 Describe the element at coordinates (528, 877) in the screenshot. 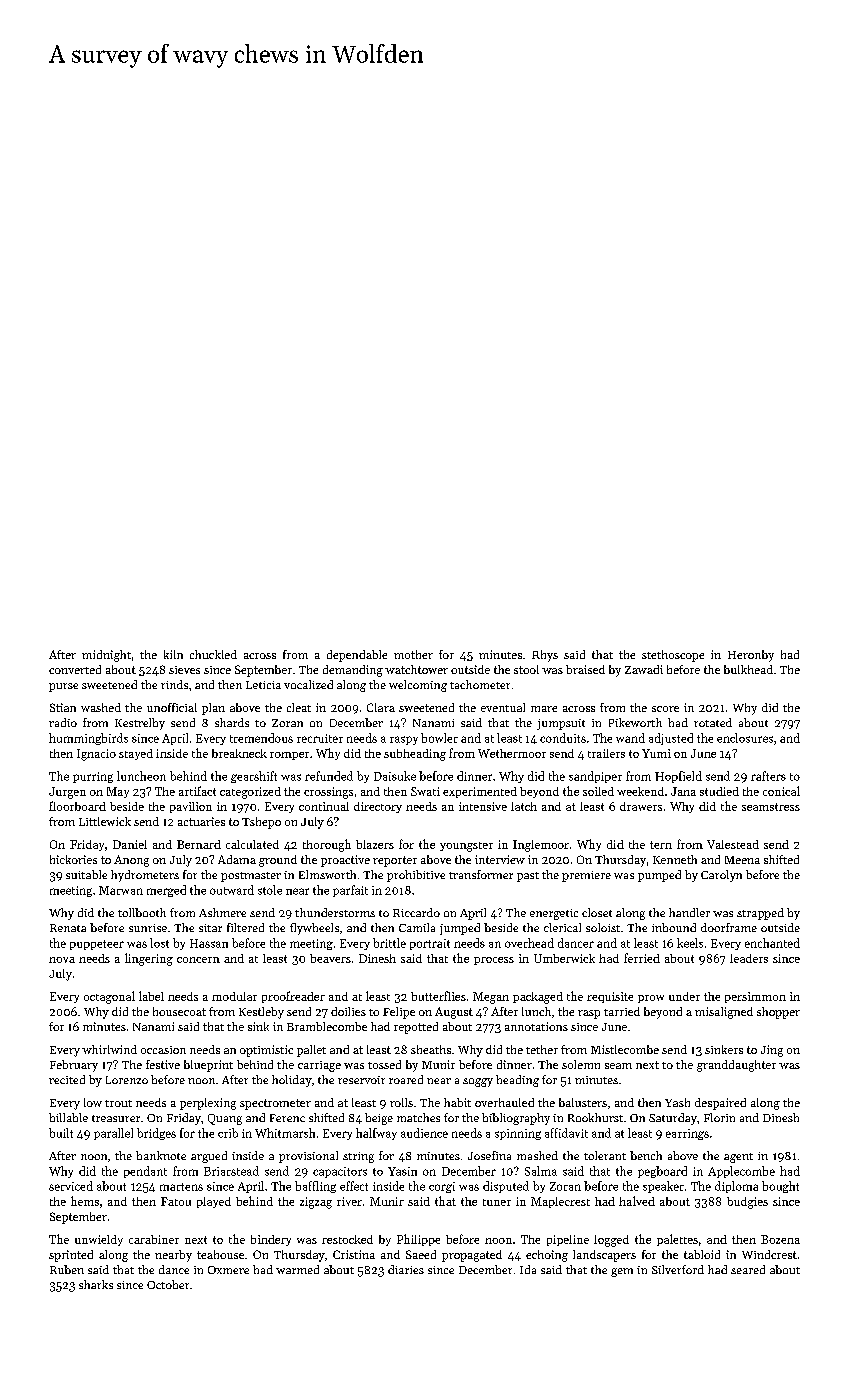

I see `past` at that location.
